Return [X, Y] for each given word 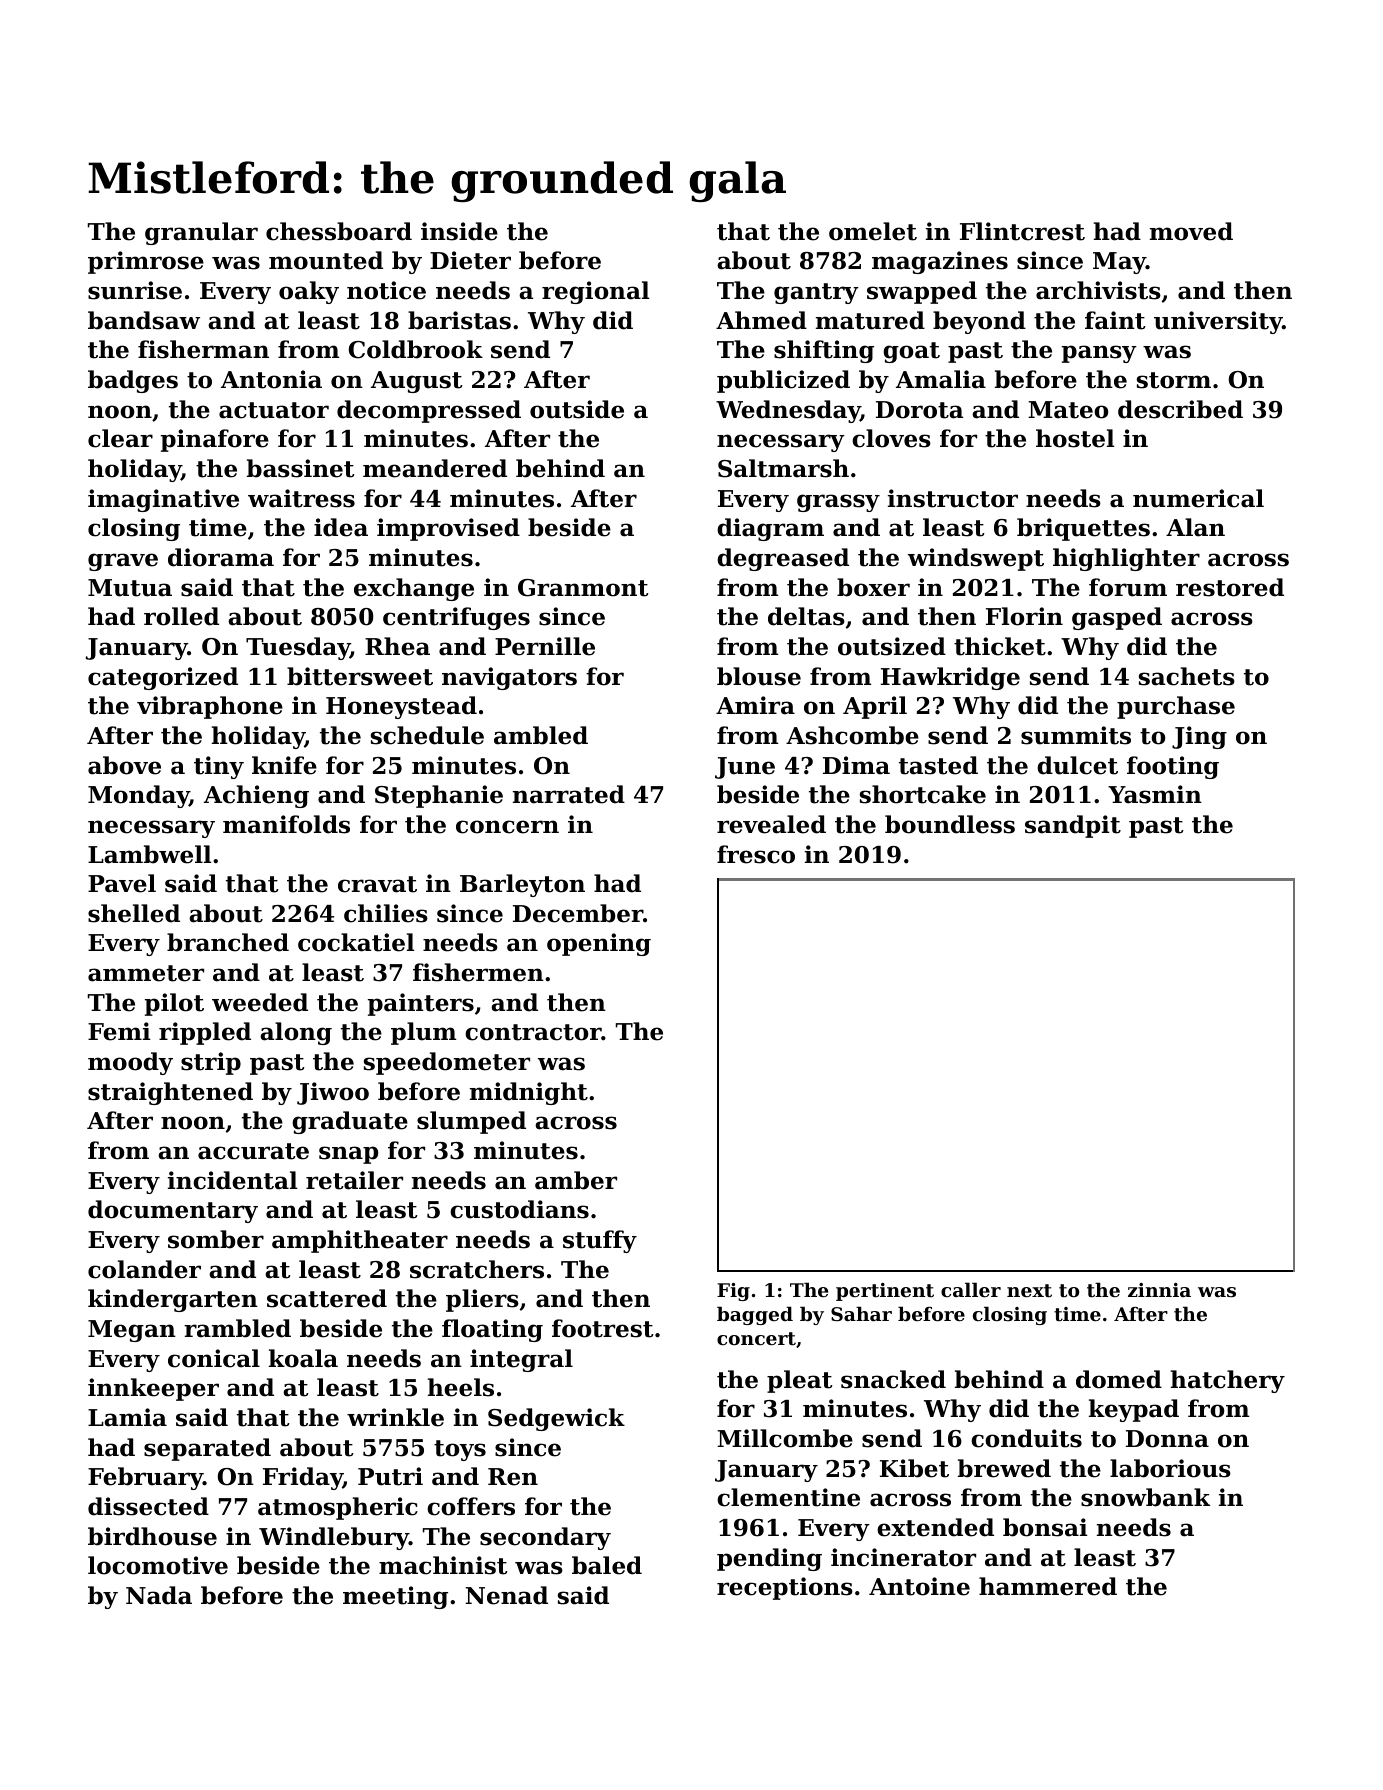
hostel [1075, 438]
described [1180, 409]
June [745, 768]
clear [120, 438]
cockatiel [356, 942]
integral [521, 1360]
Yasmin [1155, 794]
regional [595, 292]
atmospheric [338, 1508]
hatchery [1228, 1381]
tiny [219, 767]
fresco [756, 854]
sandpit [1073, 826]
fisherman [203, 349]
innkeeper [153, 1389]
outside [577, 409]
